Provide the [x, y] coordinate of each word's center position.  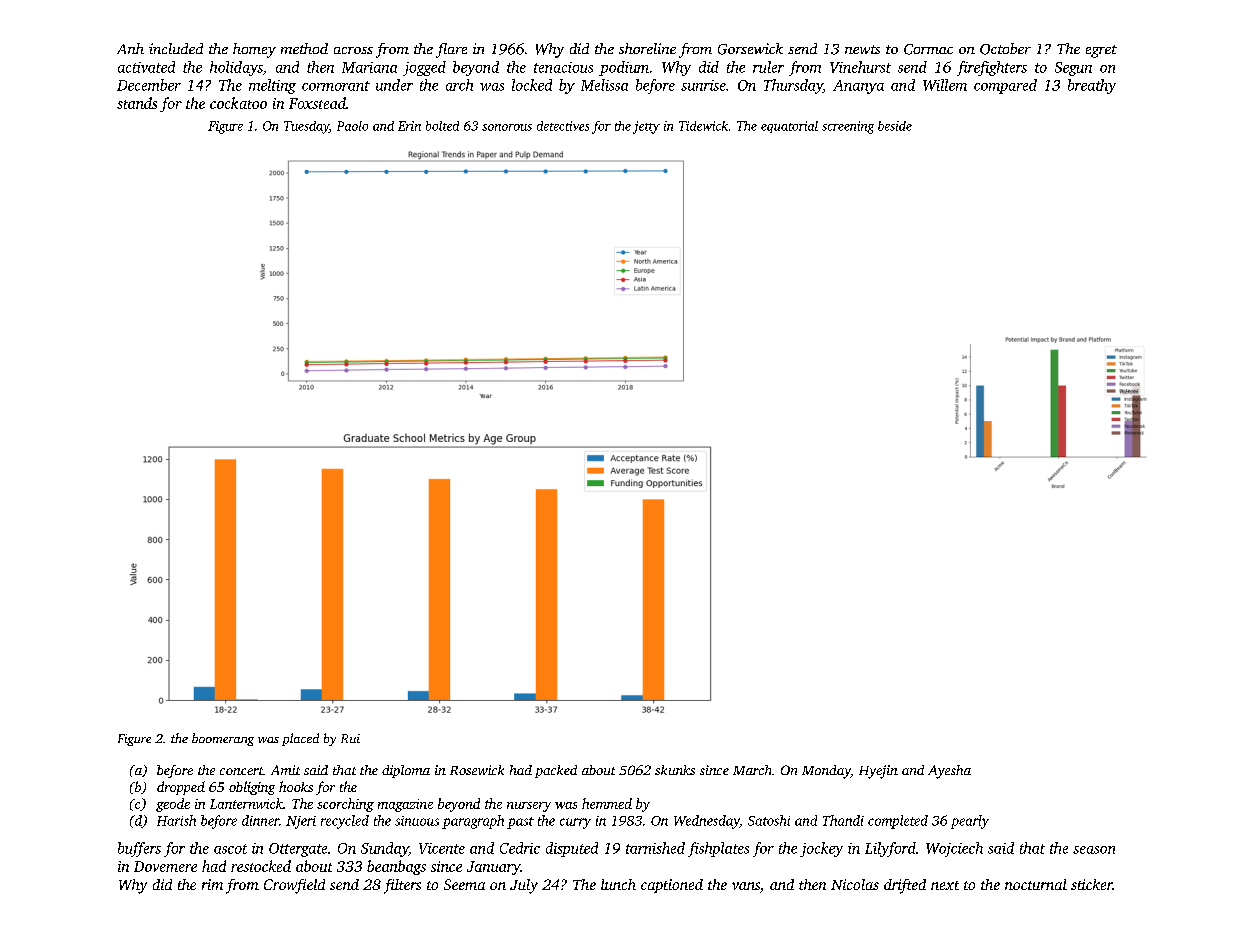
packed [556, 771]
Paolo [352, 126]
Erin [409, 126]
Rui [350, 738]
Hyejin [878, 772]
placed [300, 739]
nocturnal [1036, 884]
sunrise [703, 85]
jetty [646, 127]
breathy [1092, 86]
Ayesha [949, 772]
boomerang [223, 739]
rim [212, 884]
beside [895, 126]
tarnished [655, 848]
